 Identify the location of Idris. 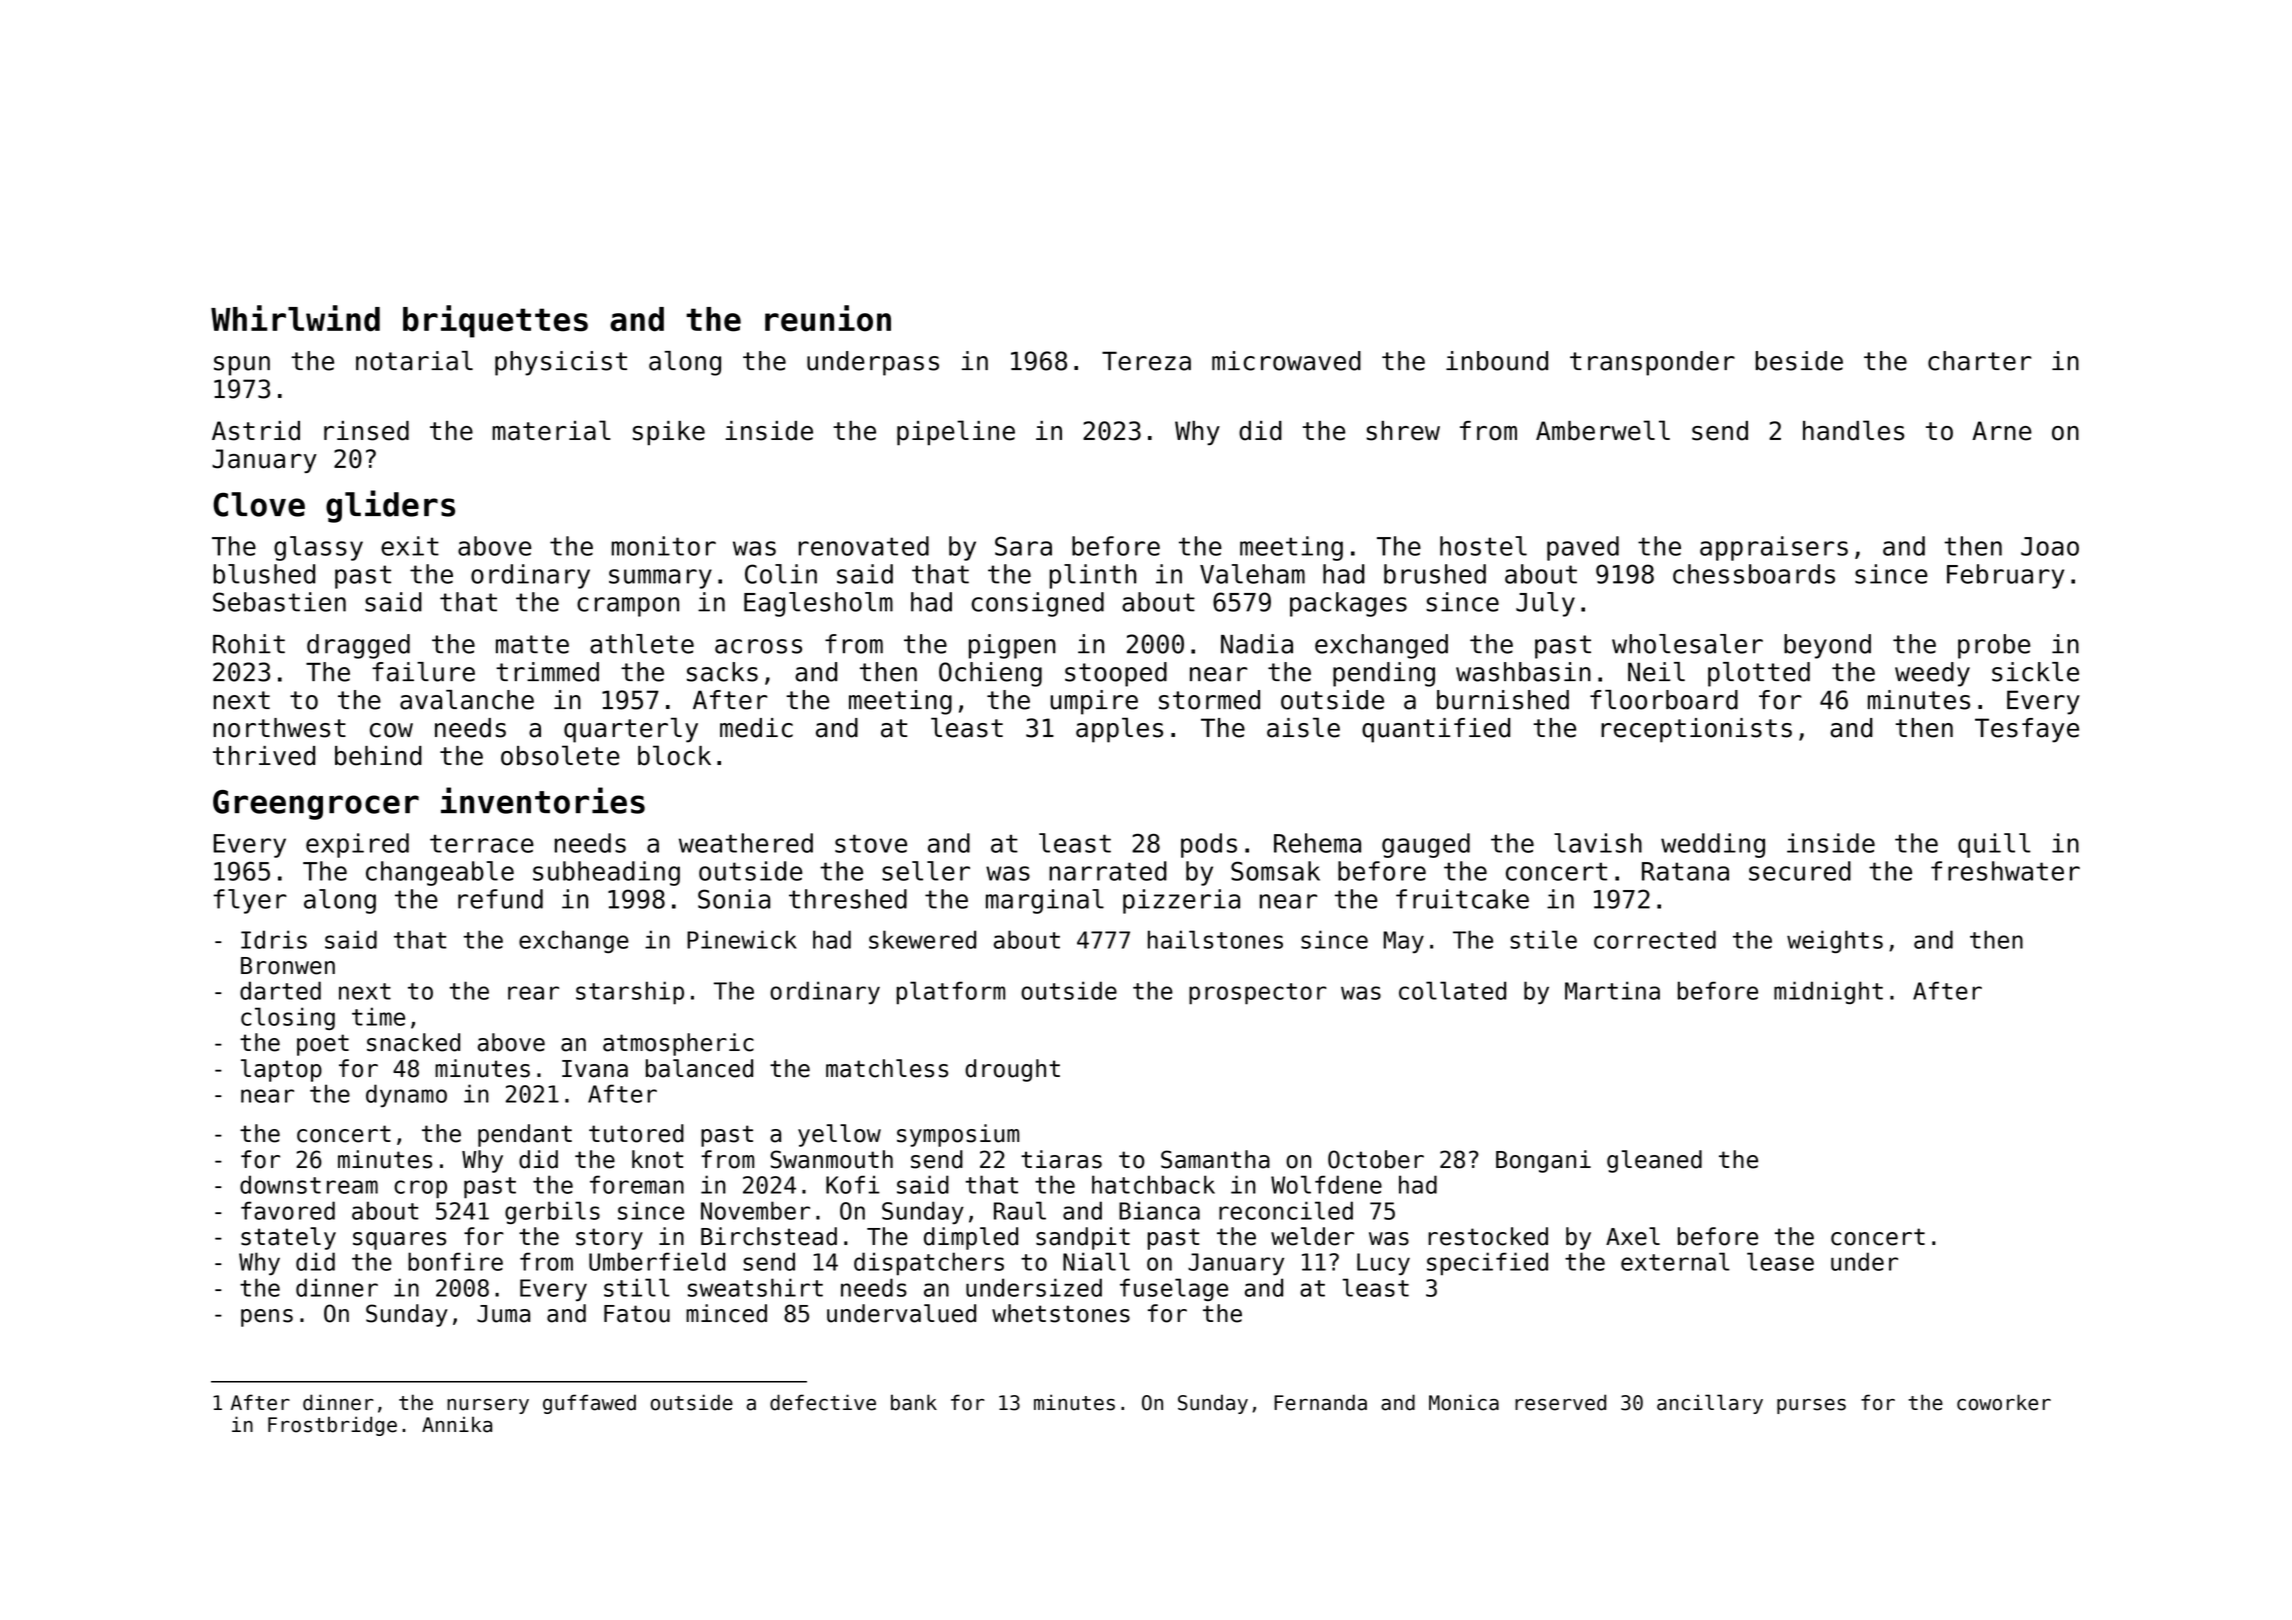
(274, 939).
